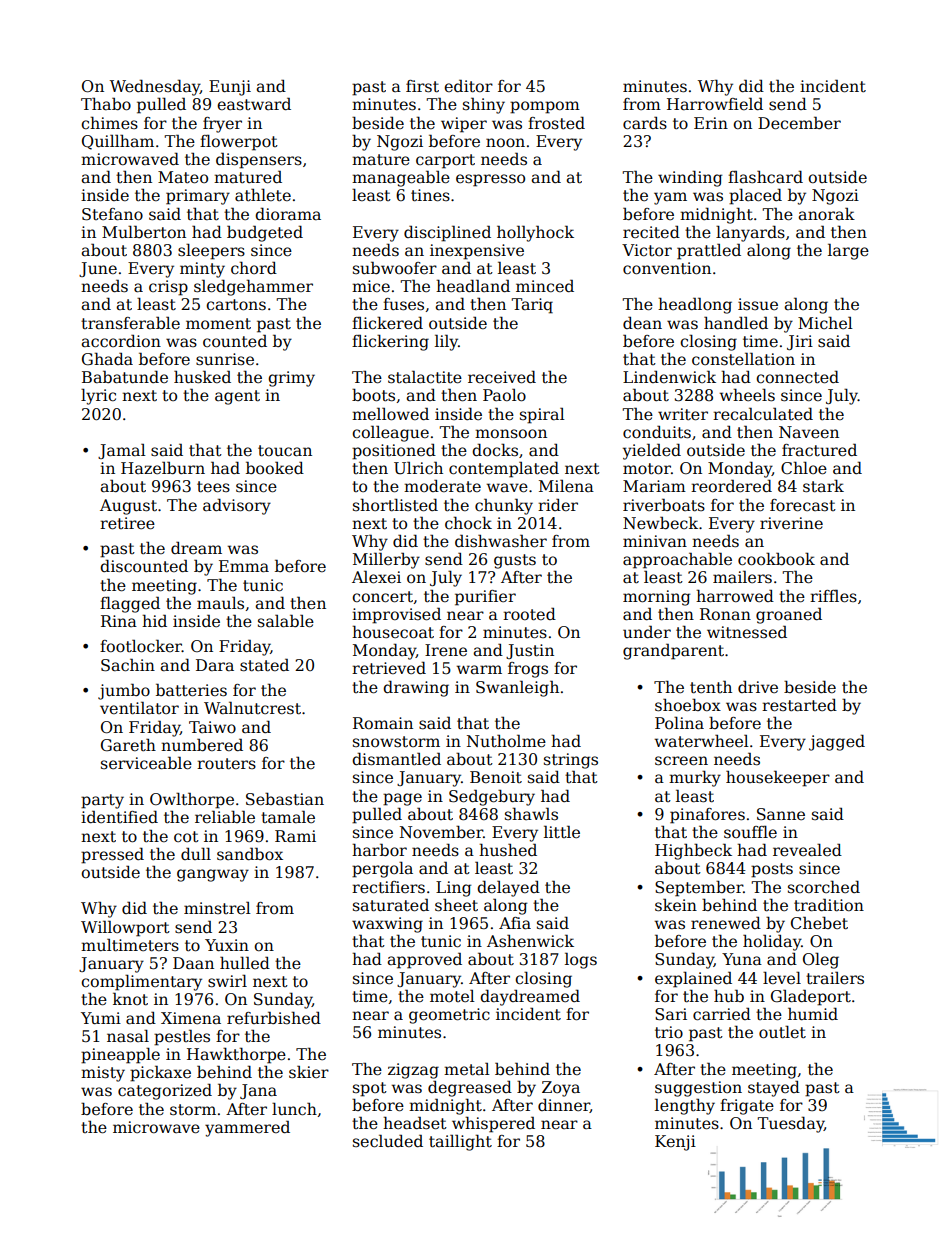 The width and height of the image is (952, 1233). What do you see at coordinates (236, 305) in the image?
I see `cartons` at bounding box center [236, 305].
